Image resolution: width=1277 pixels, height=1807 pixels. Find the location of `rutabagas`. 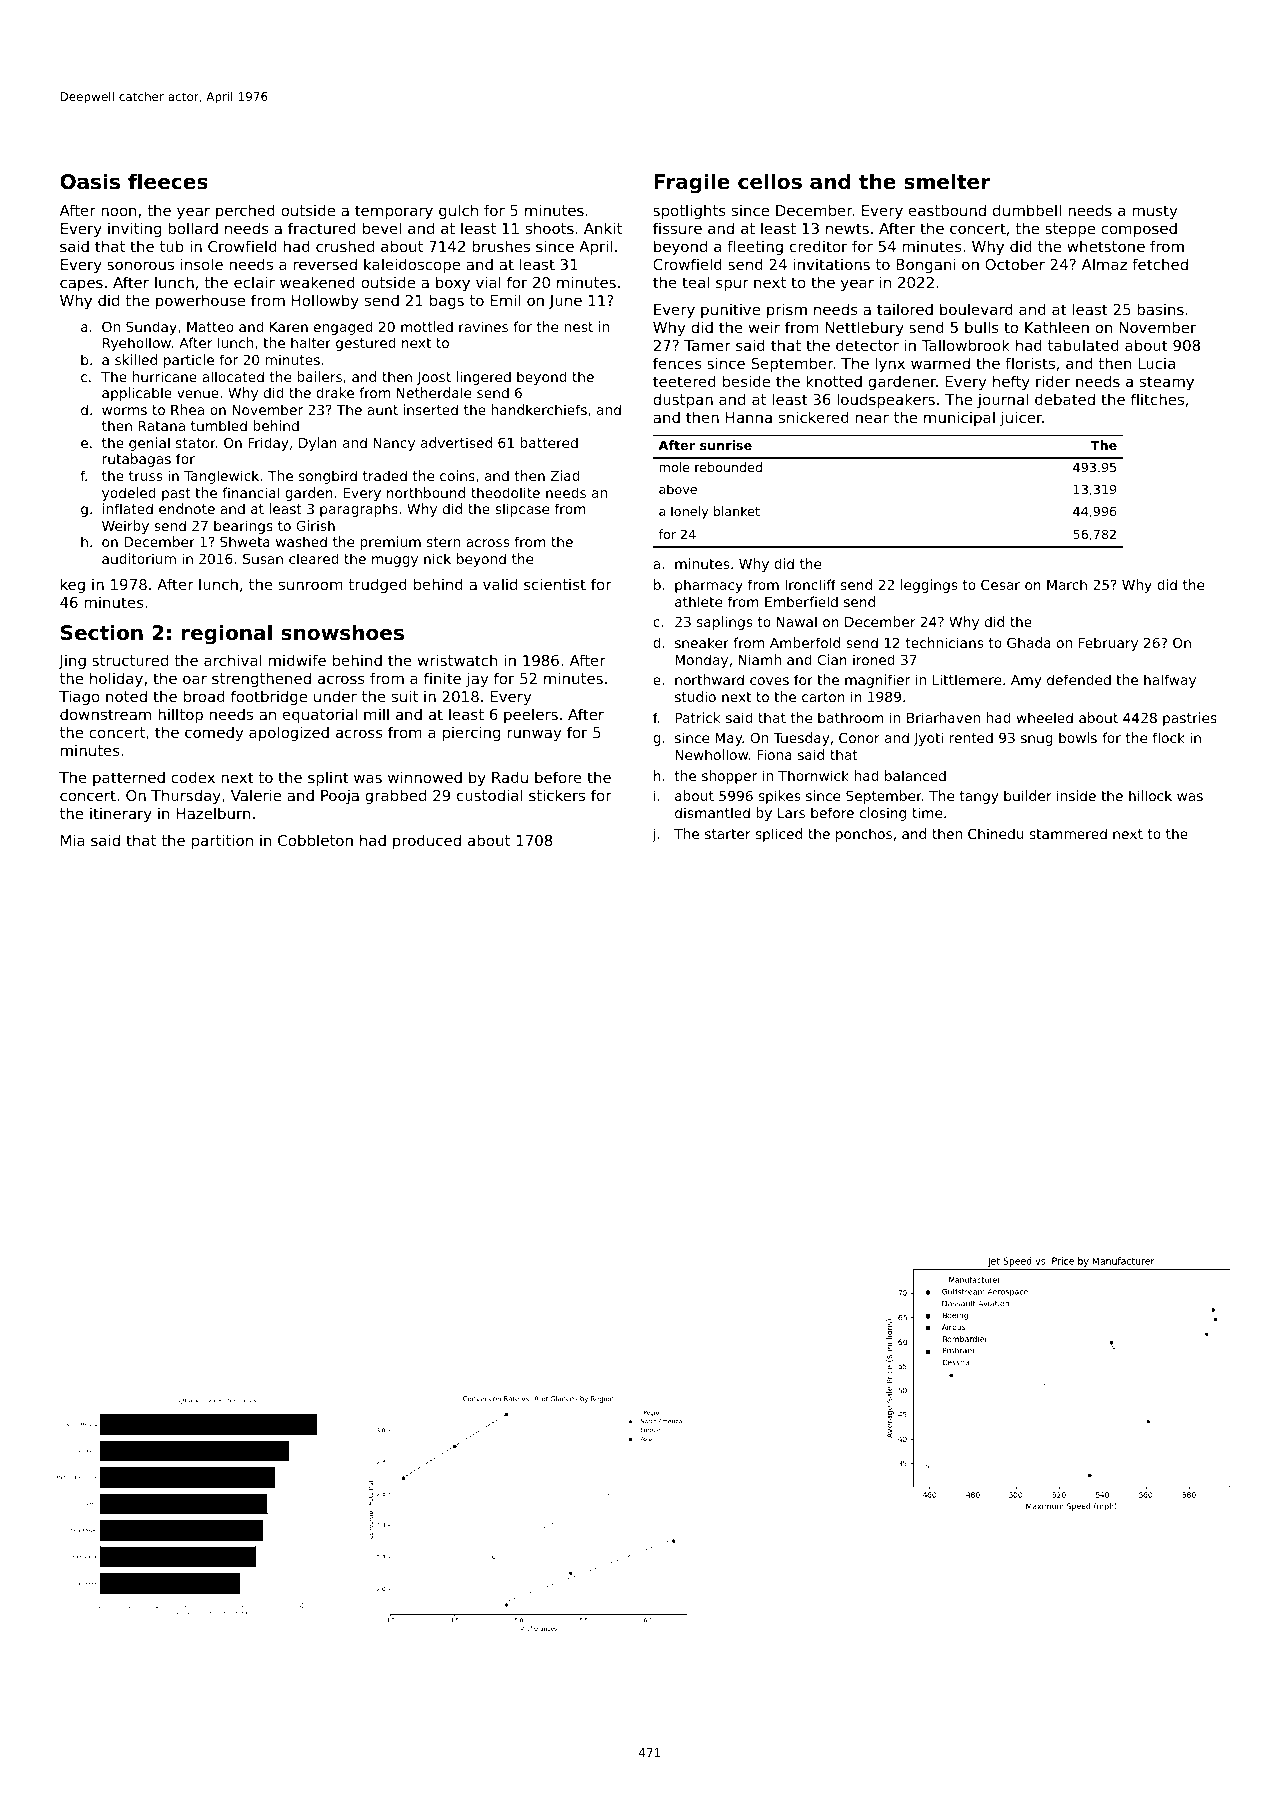

rutabagas is located at coordinates (136, 460).
